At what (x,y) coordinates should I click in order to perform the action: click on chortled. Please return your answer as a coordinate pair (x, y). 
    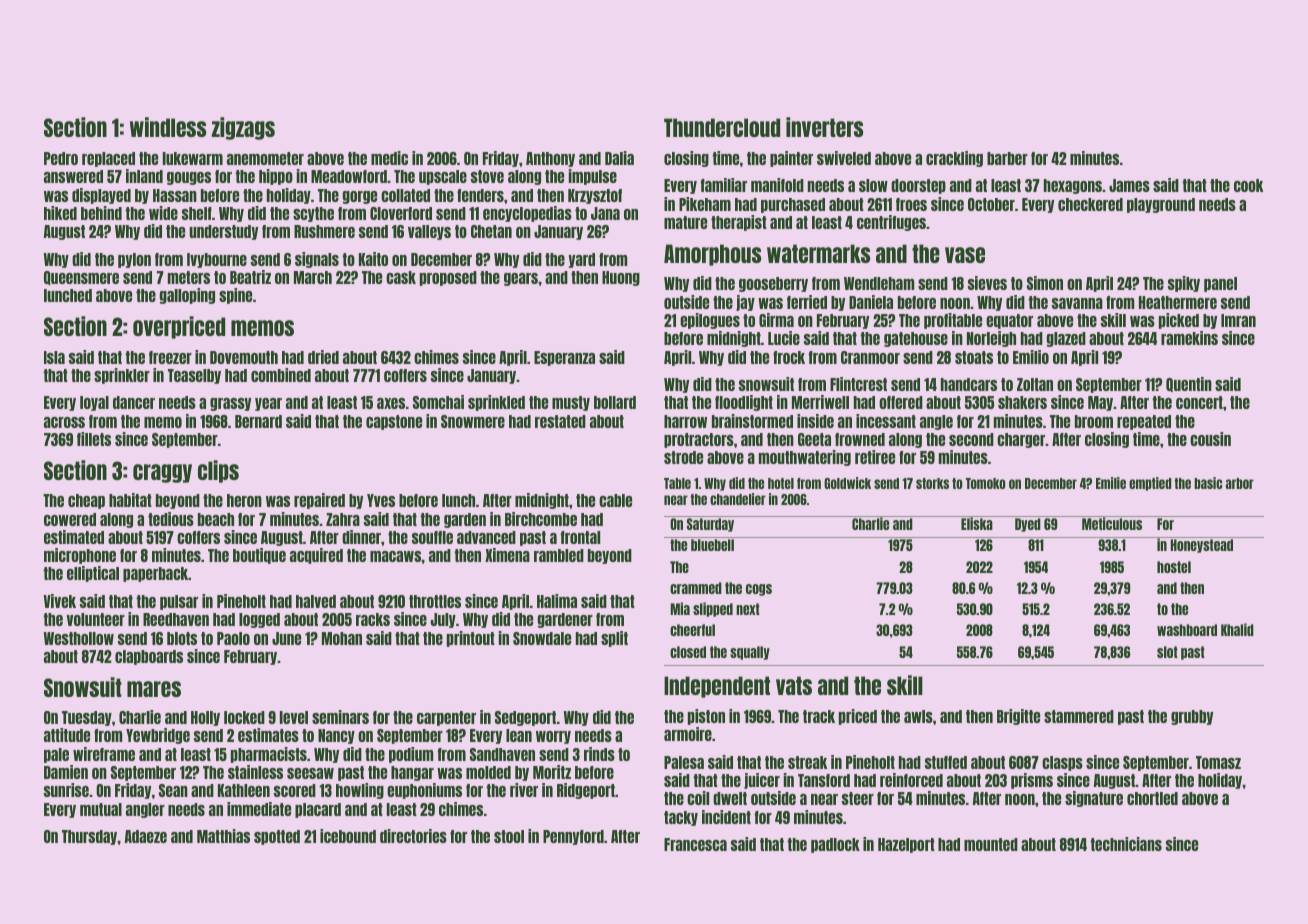
    Looking at the image, I should click on (1152, 798).
